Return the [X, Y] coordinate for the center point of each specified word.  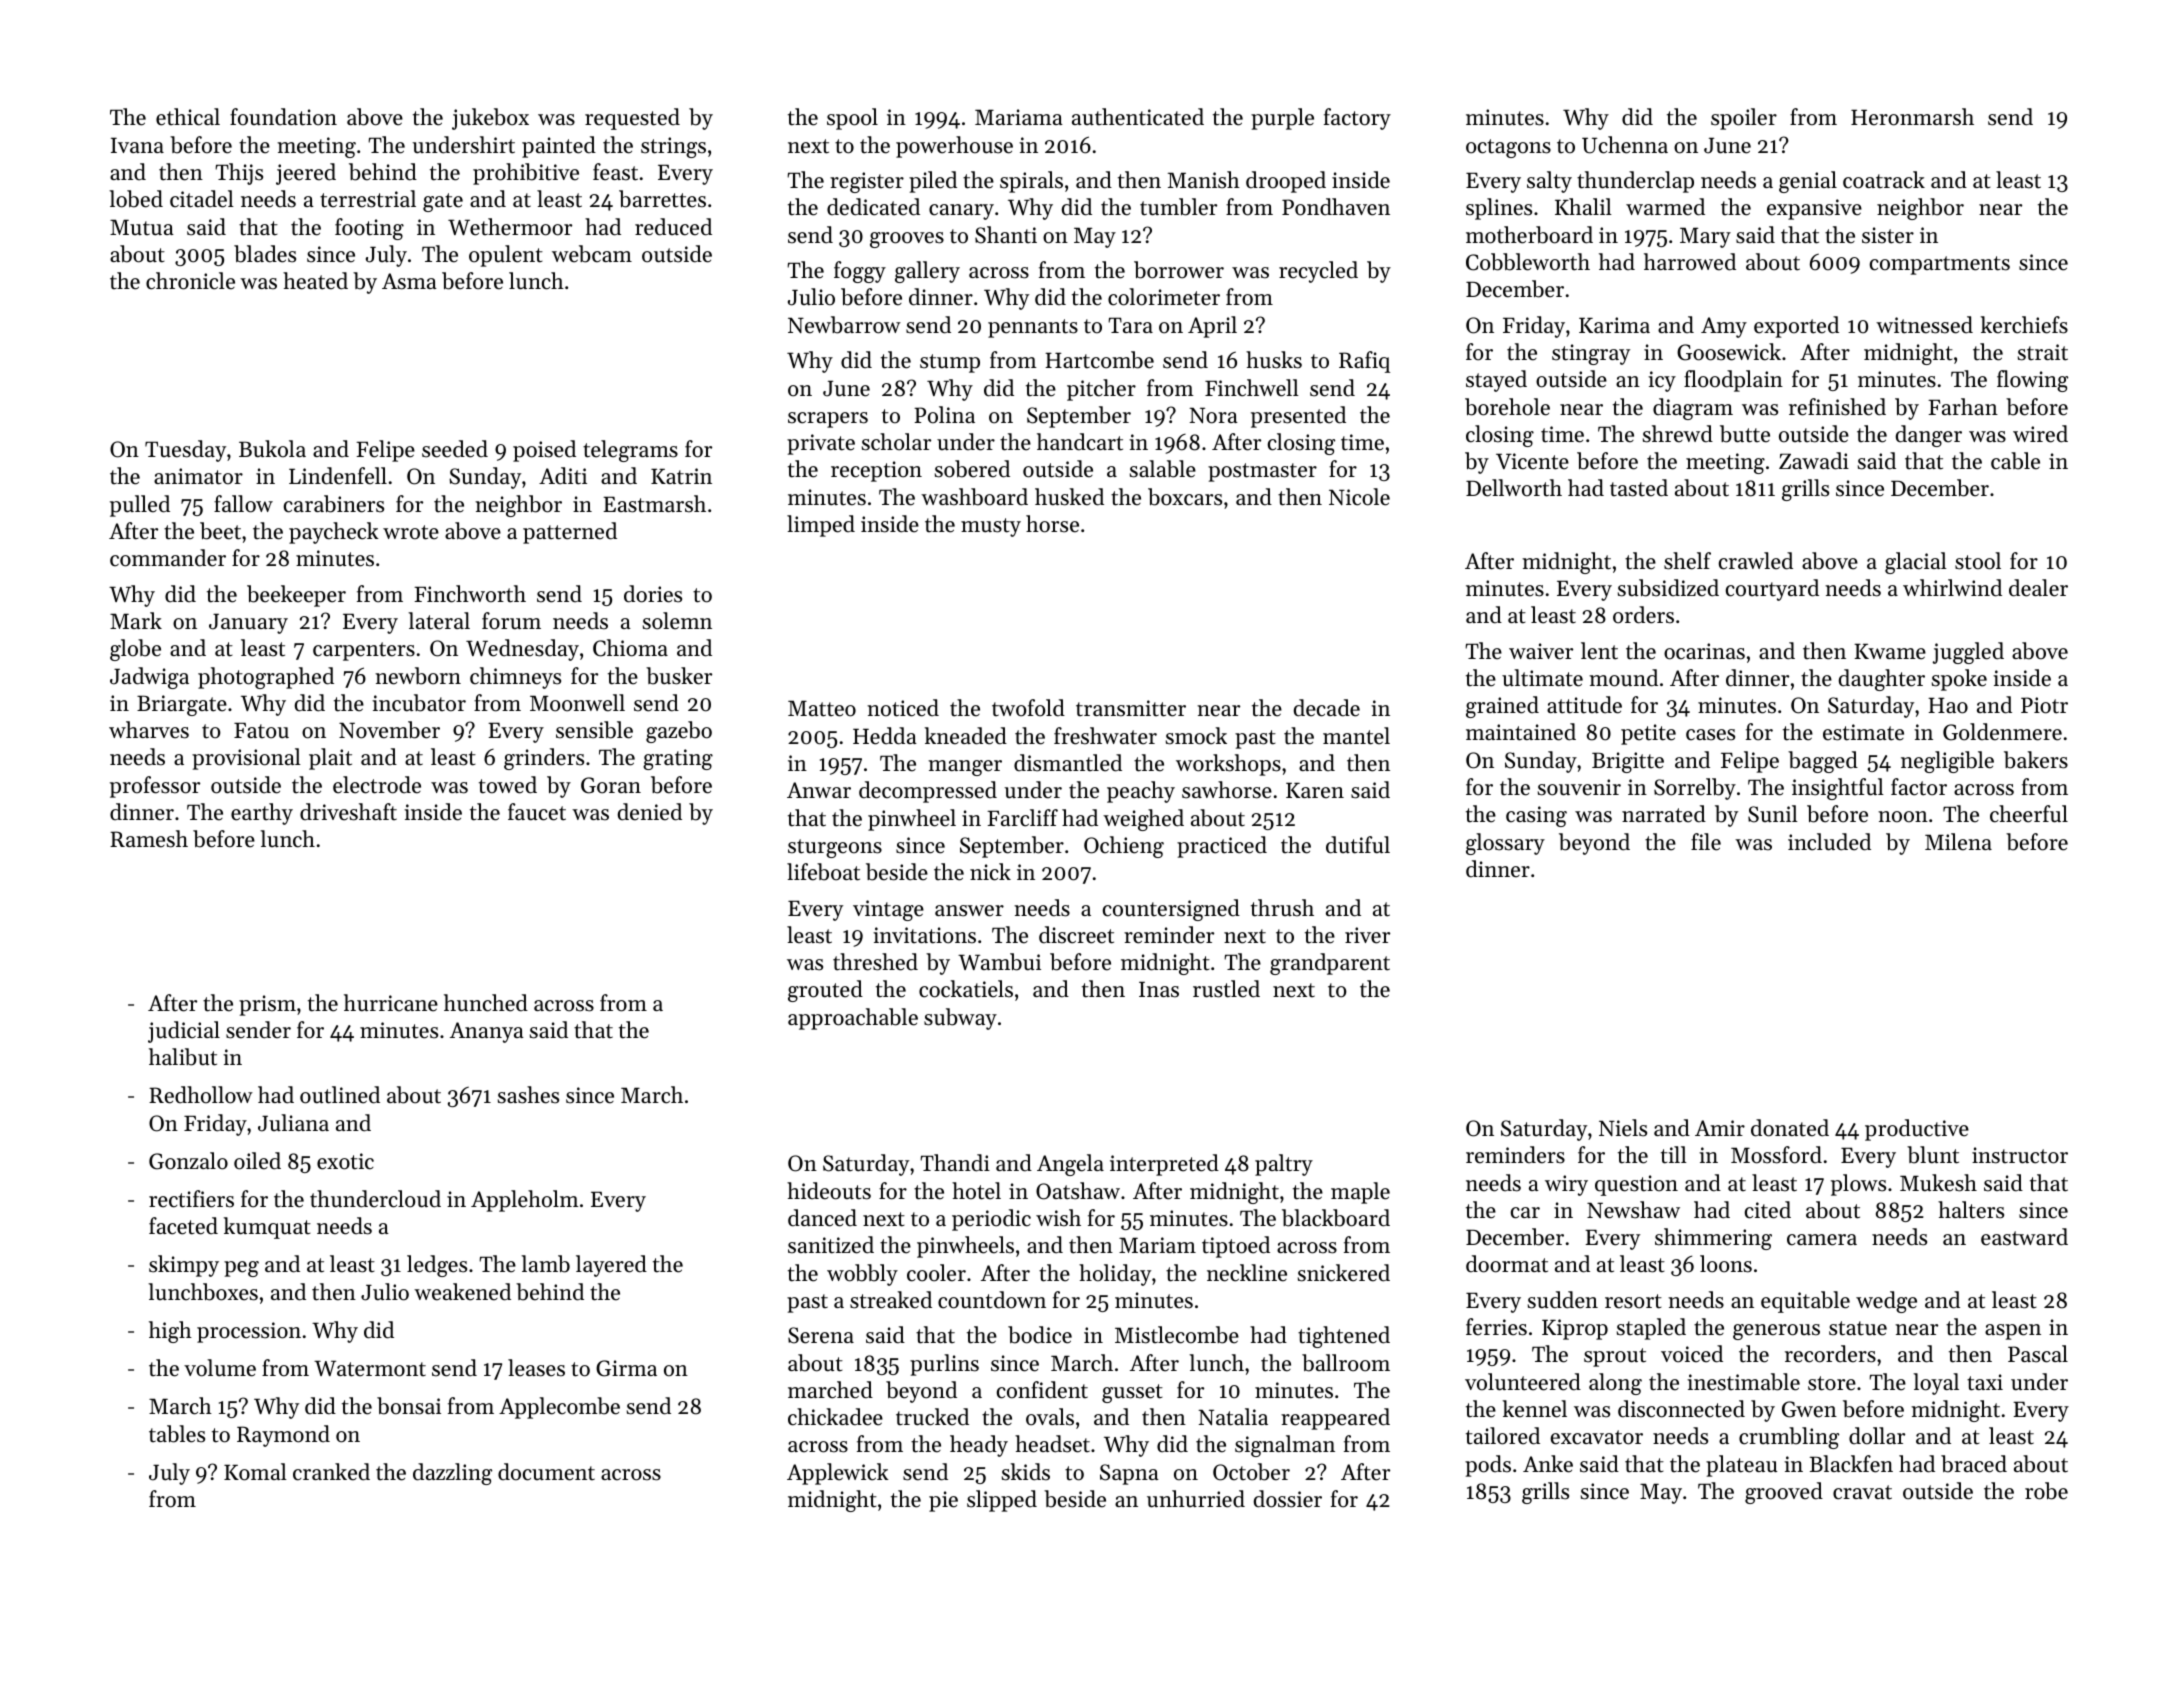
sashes [528, 1095]
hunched [486, 1003]
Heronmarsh [1912, 117]
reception [876, 471]
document [546, 1472]
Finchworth [470, 594]
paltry [1284, 1165]
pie [943, 1501]
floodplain [1733, 381]
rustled [1226, 989]
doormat [1507, 1264]
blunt [1933, 1155]
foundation [283, 117]
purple [1282, 119]
